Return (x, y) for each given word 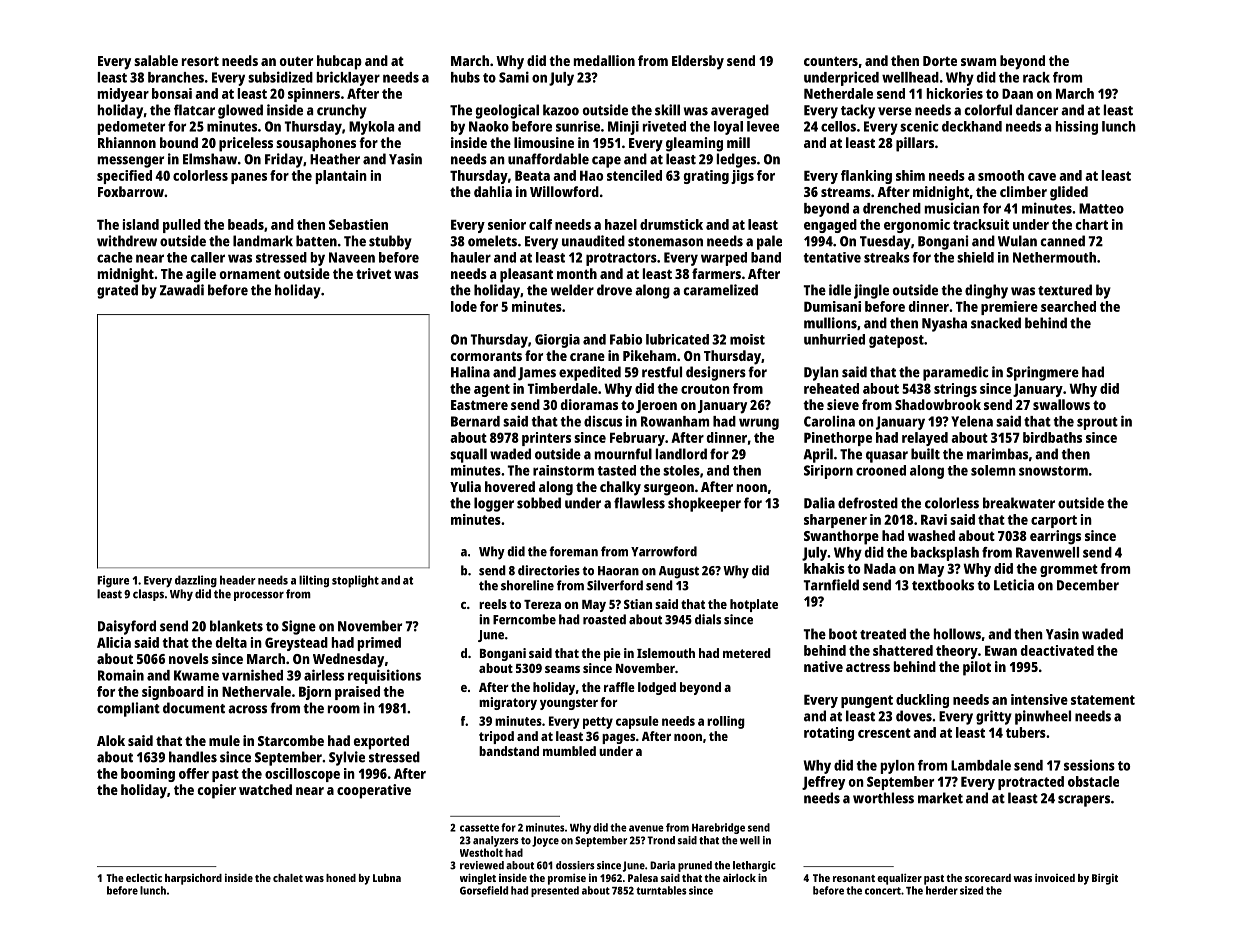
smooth (1001, 175)
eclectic (144, 877)
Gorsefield (484, 890)
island (141, 224)
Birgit (1105, 879)
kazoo (561, 110)
